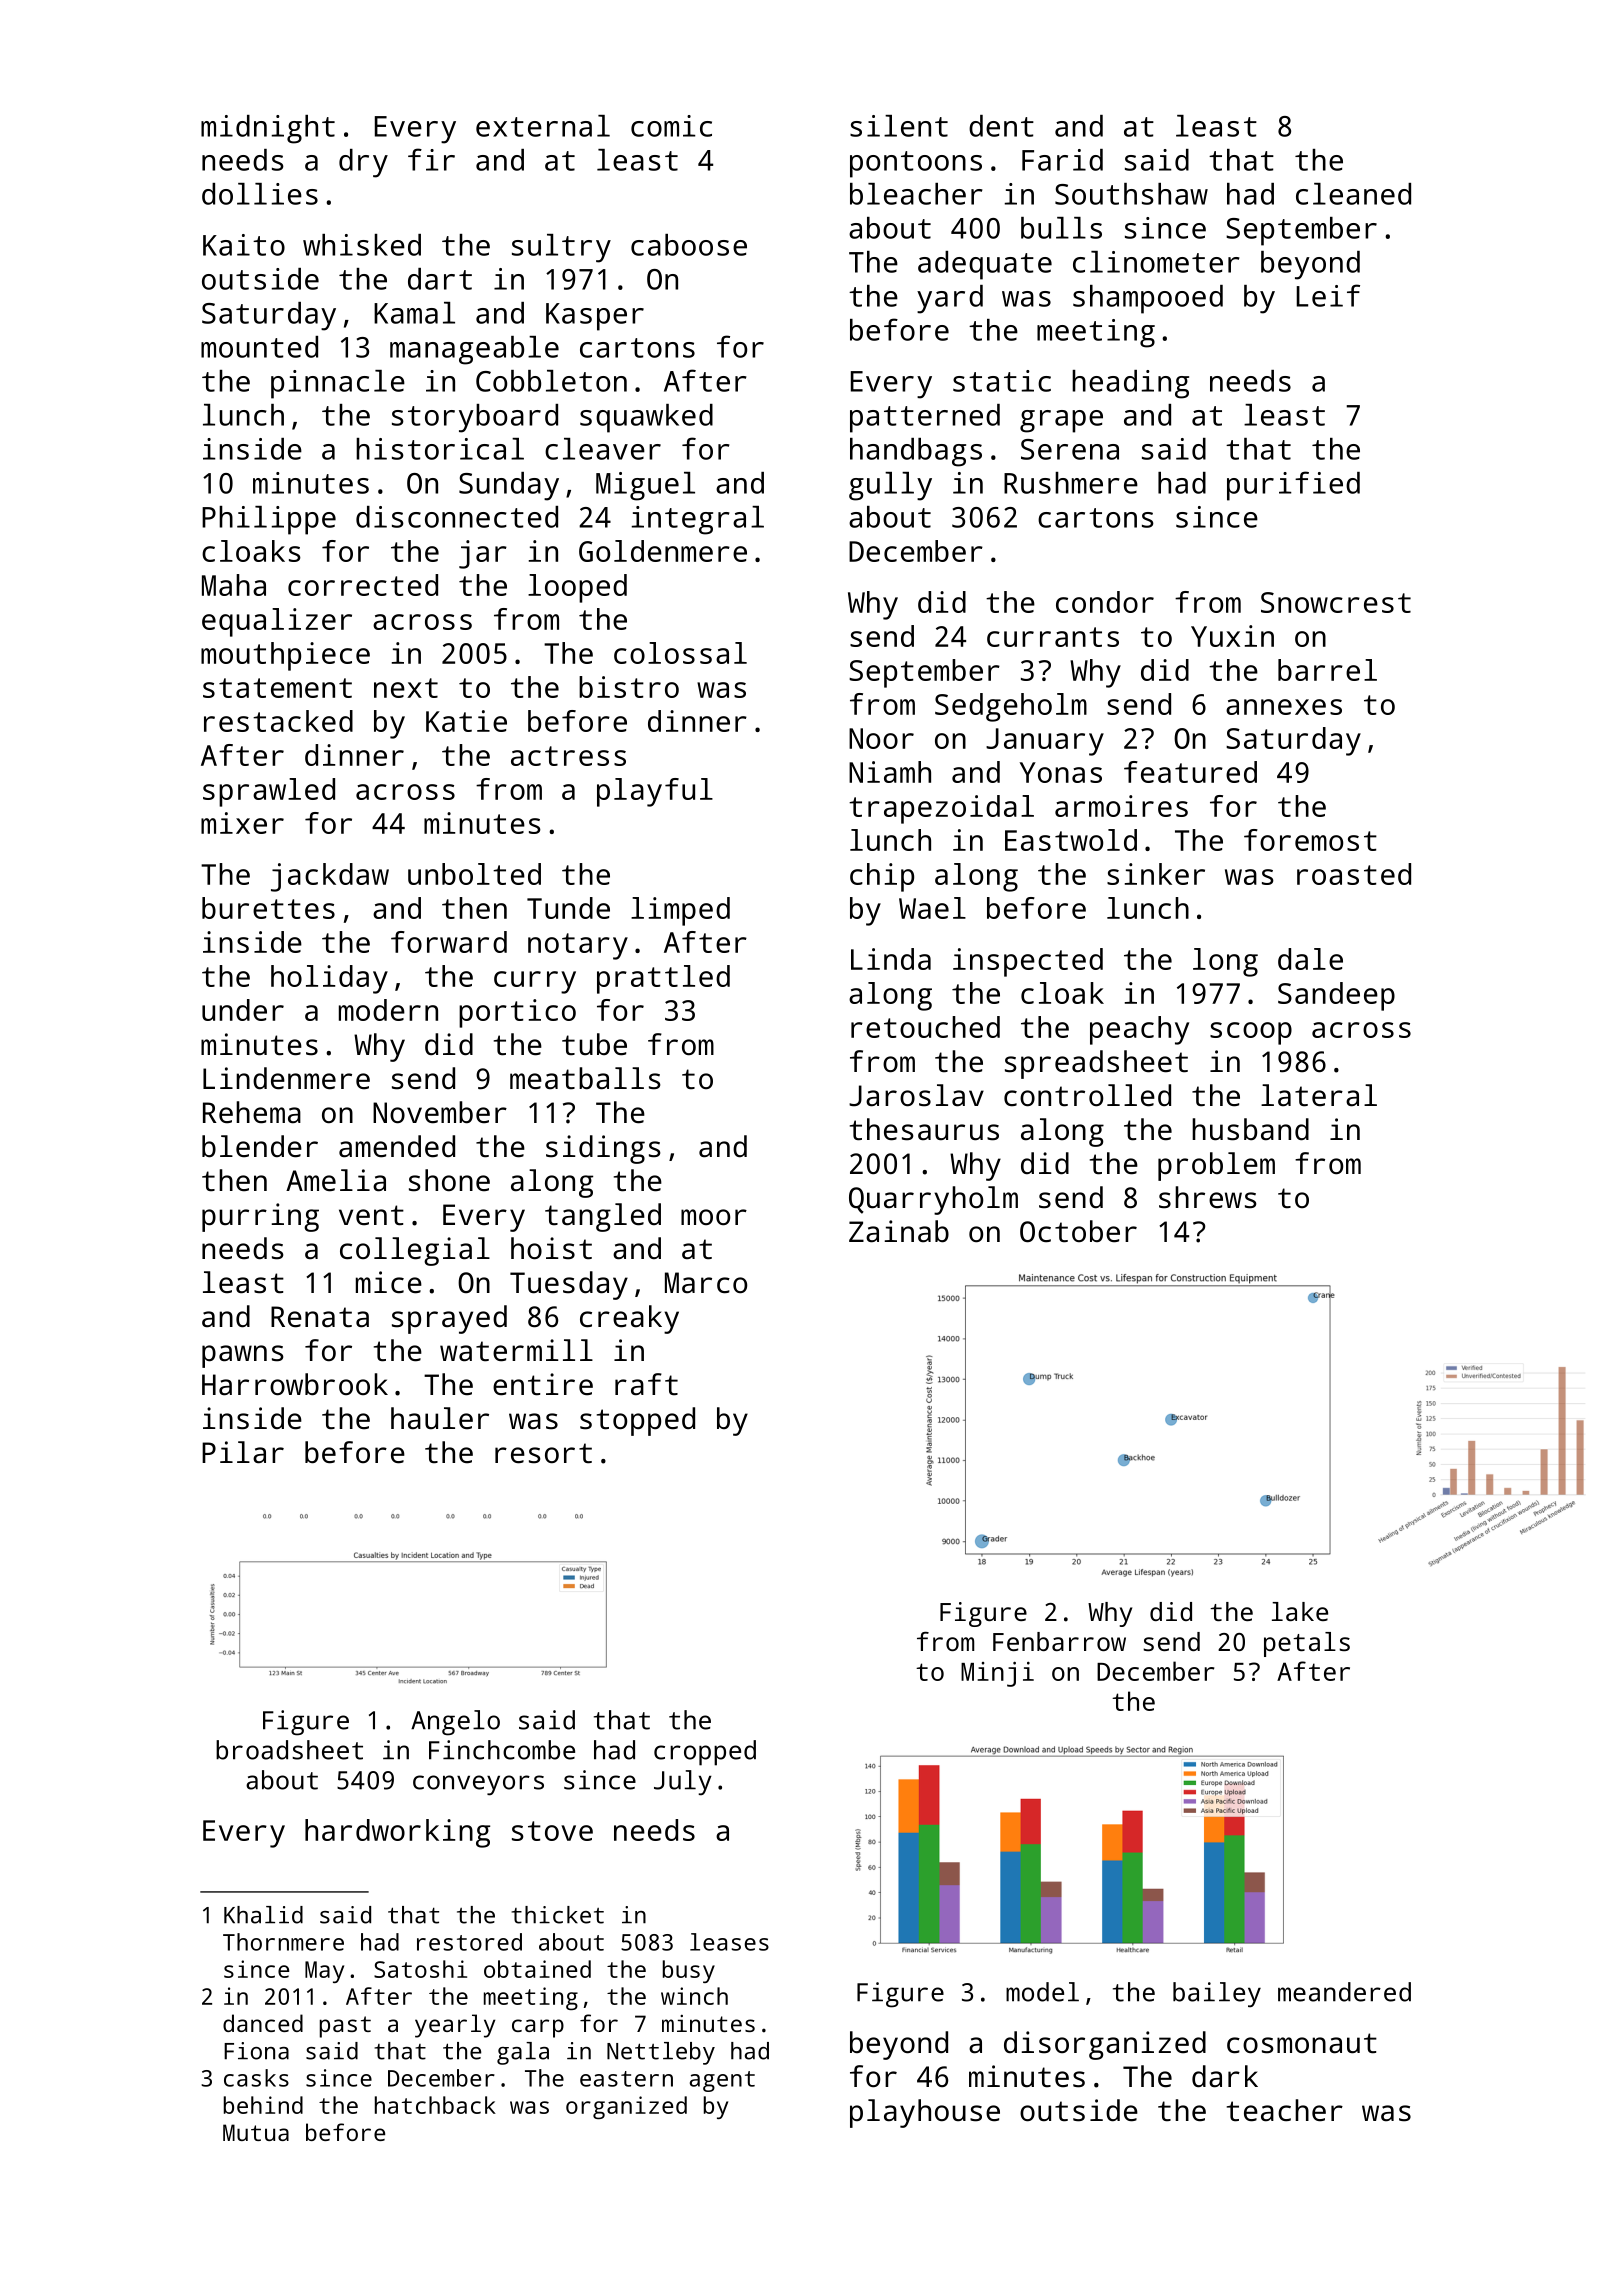 The height and width of the page is (2292, 1620). Describe the element at coordinates (689, 245) in the page. I see `caboose` at that location.
